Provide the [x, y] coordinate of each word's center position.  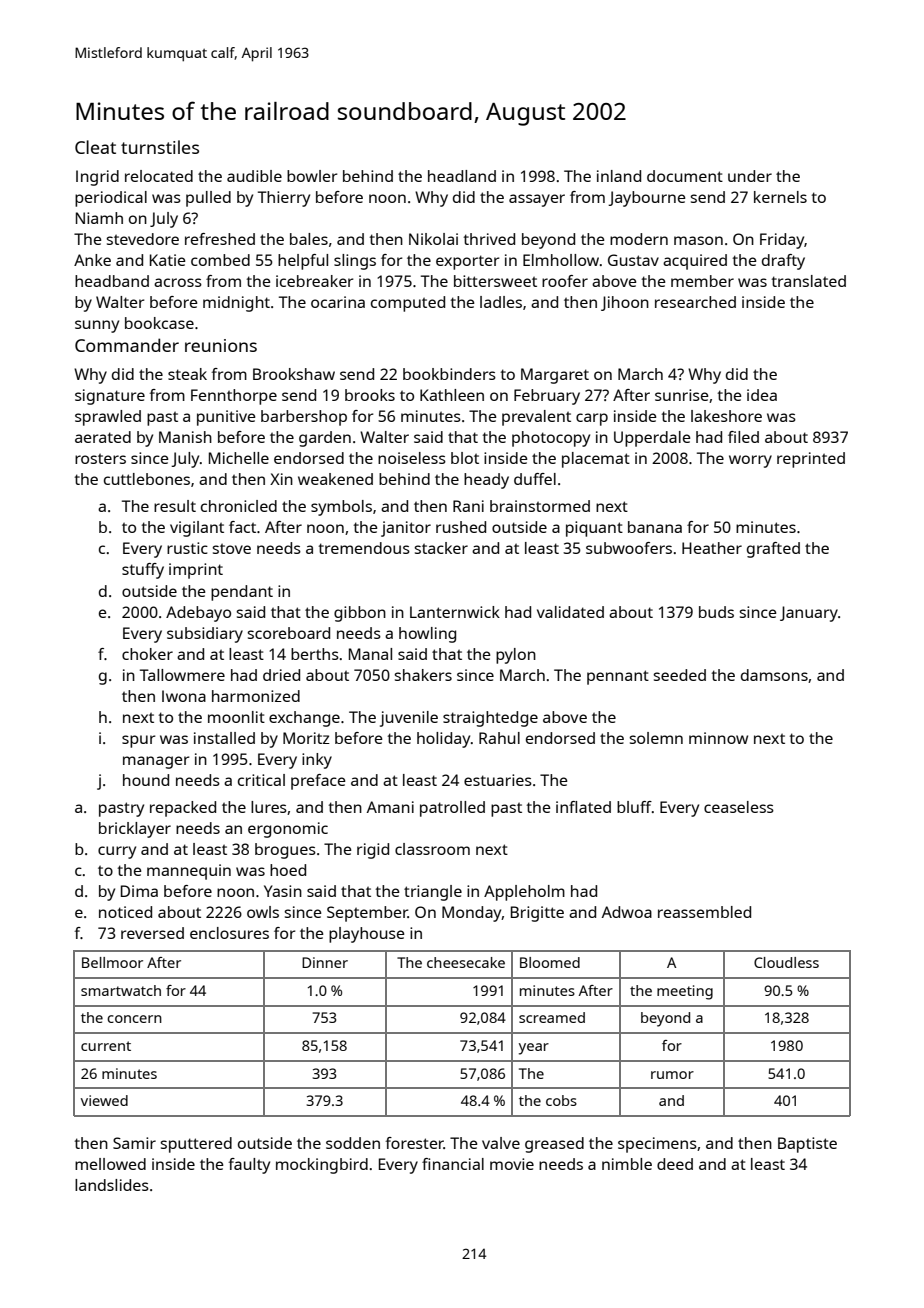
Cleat [95, 147]
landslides [112, 1185]
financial [453, 1164]
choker [147, 654]
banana [655, 527]
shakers [423, 675]
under [750, 176]
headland [462, 176]
